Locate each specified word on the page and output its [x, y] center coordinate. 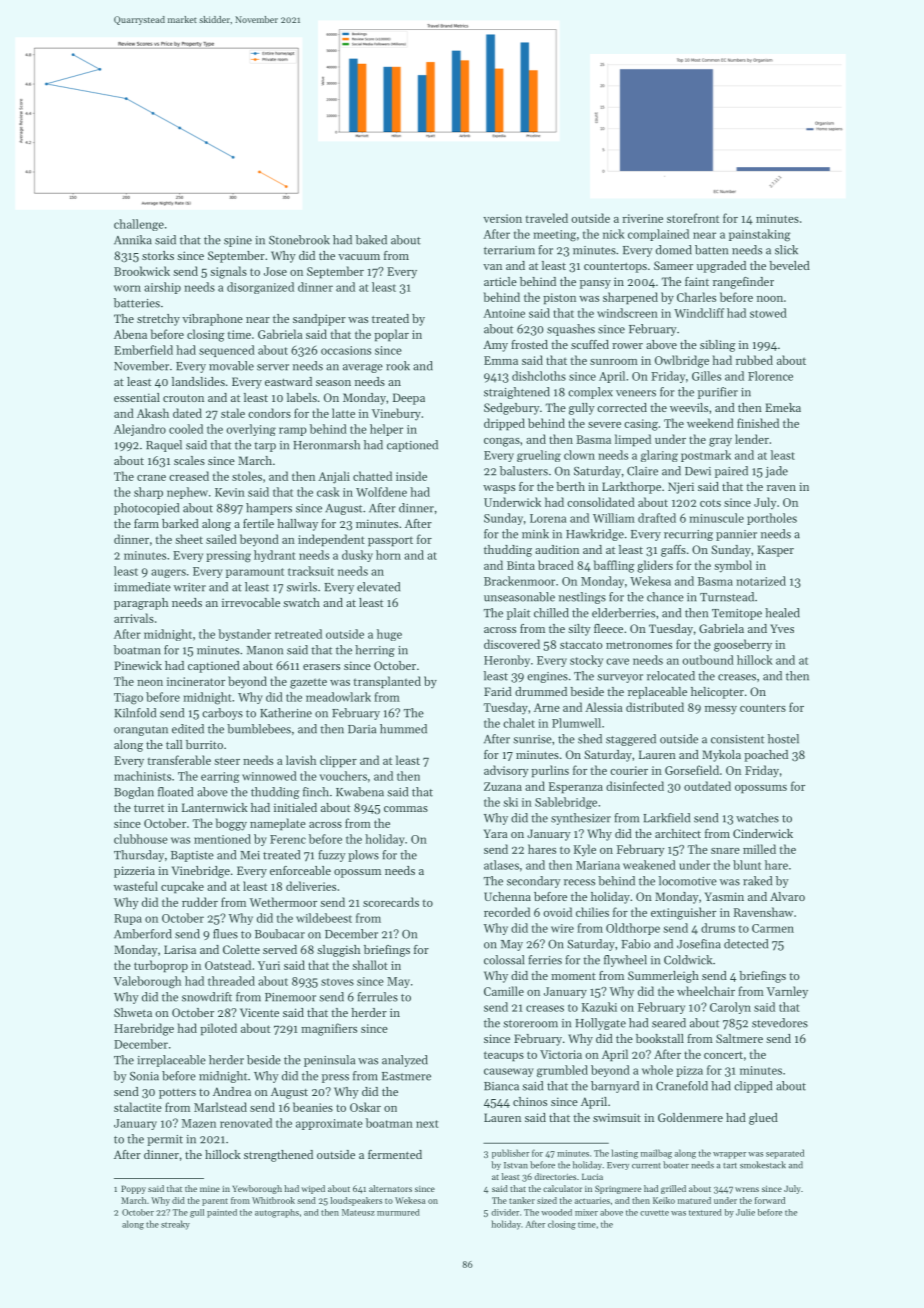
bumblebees [259, 729]
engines [547, 677]
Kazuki [599, 1007]
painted [222, 1213]
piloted [218, 1029]
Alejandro [140, 430]
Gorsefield [692, 770]
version [502, 218]
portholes [772, 519]
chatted [372, 476]
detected [746, 944]
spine [238, 241]
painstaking [760, 235]
